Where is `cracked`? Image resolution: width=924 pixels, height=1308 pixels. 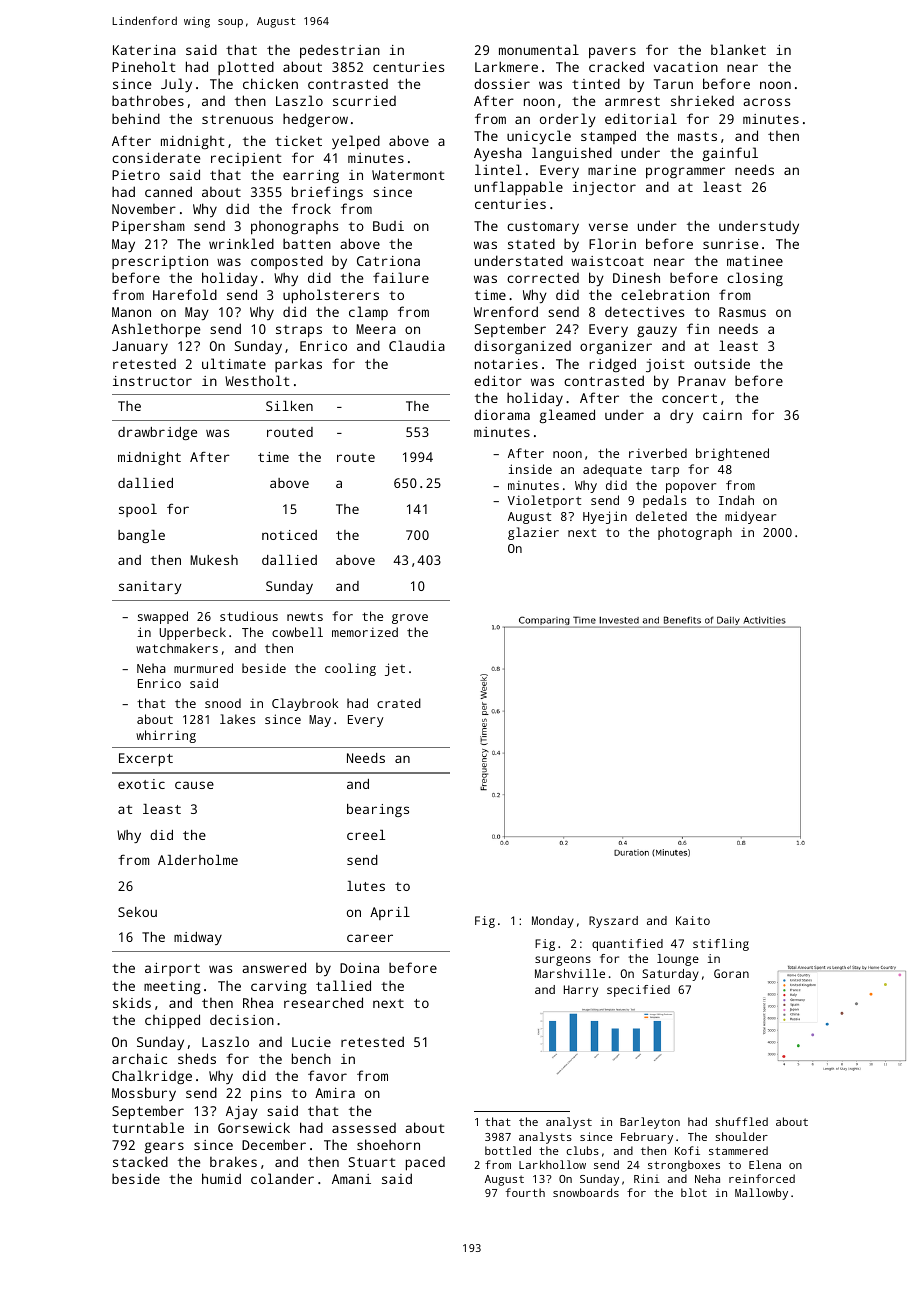
cracked is located at coordinates (616, 66).
